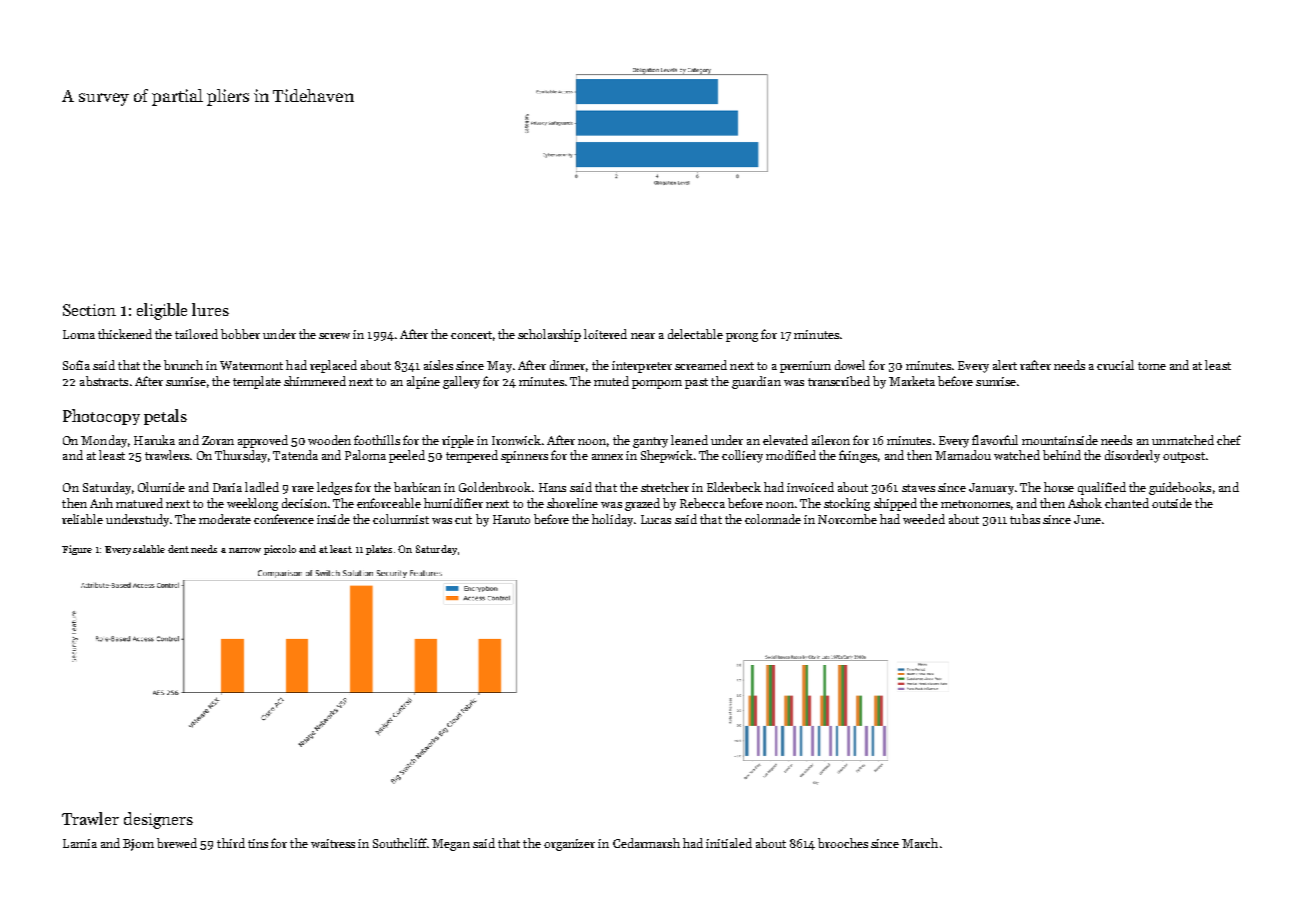 The height and width of the image is (924, 1308). I want to click on waitress, so click(333, 843).
